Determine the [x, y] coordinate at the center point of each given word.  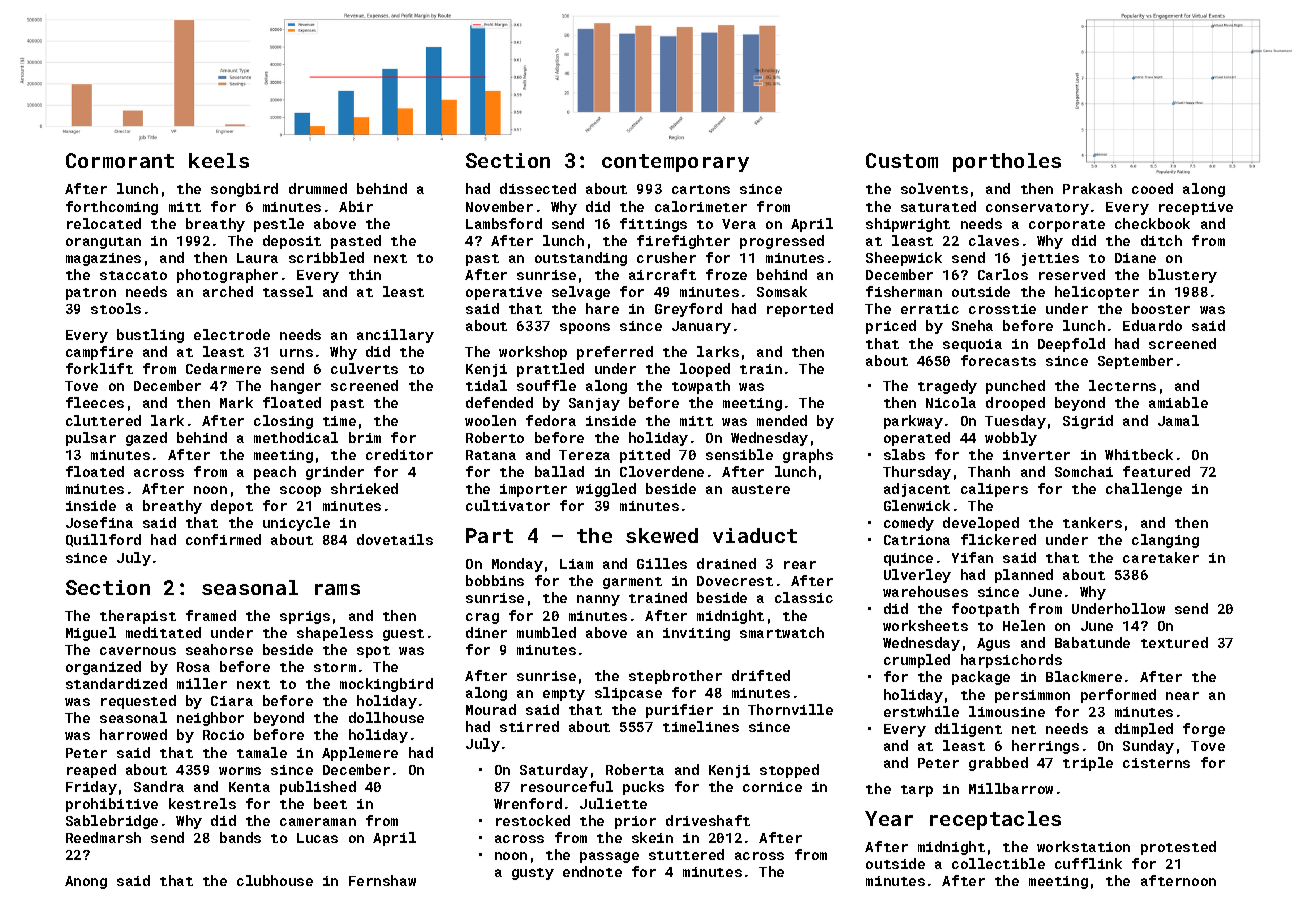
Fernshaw [382, 880]
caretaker [1161, 557]
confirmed [223, 539]
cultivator [508, 505]
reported [800, 310]
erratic [930, 309]
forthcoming [112, 208]
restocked [533, 820]
